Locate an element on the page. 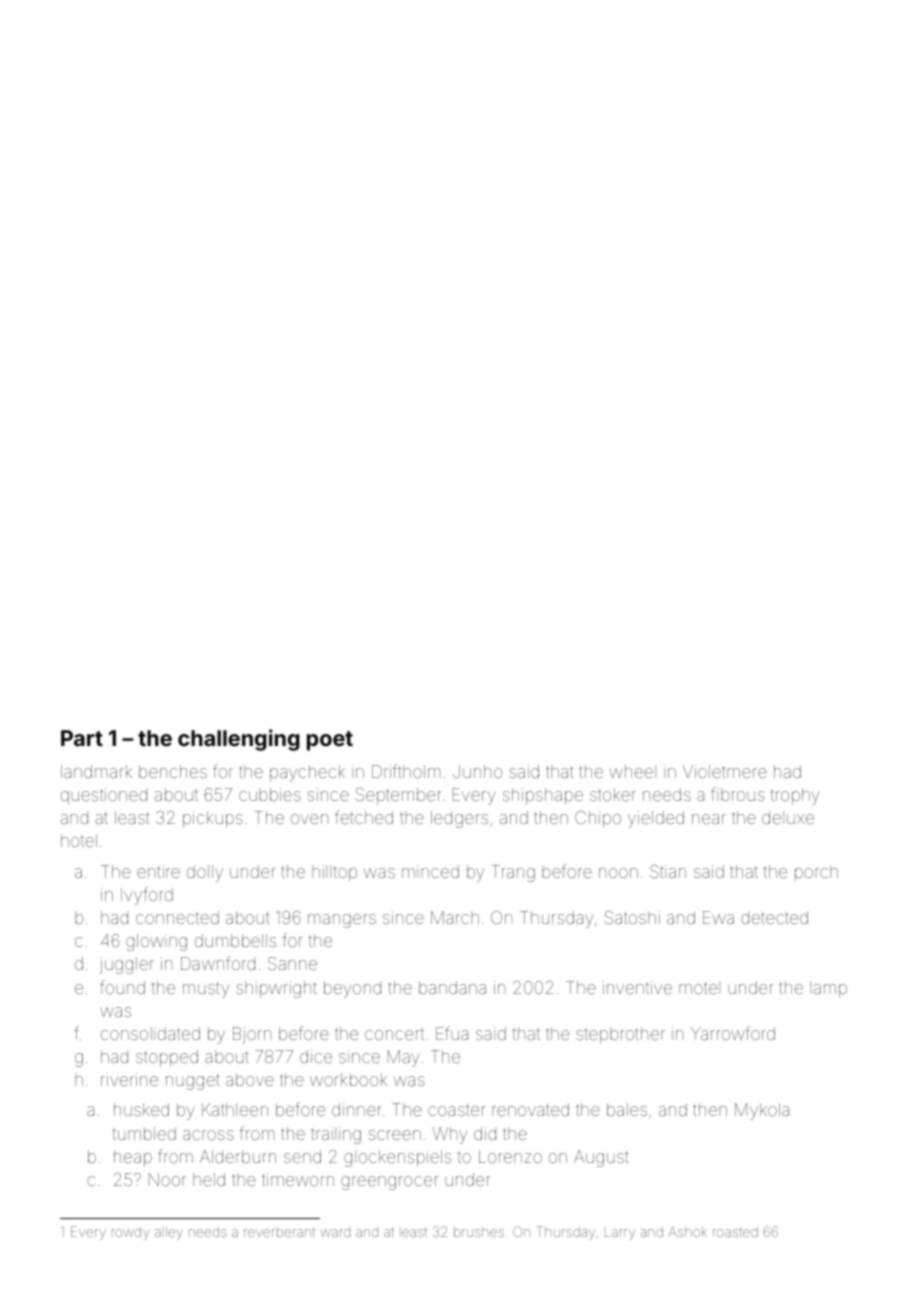 Image resolution: width=908 pixels, height=1316 pixels. Part is located at coordinates (82, 738).
